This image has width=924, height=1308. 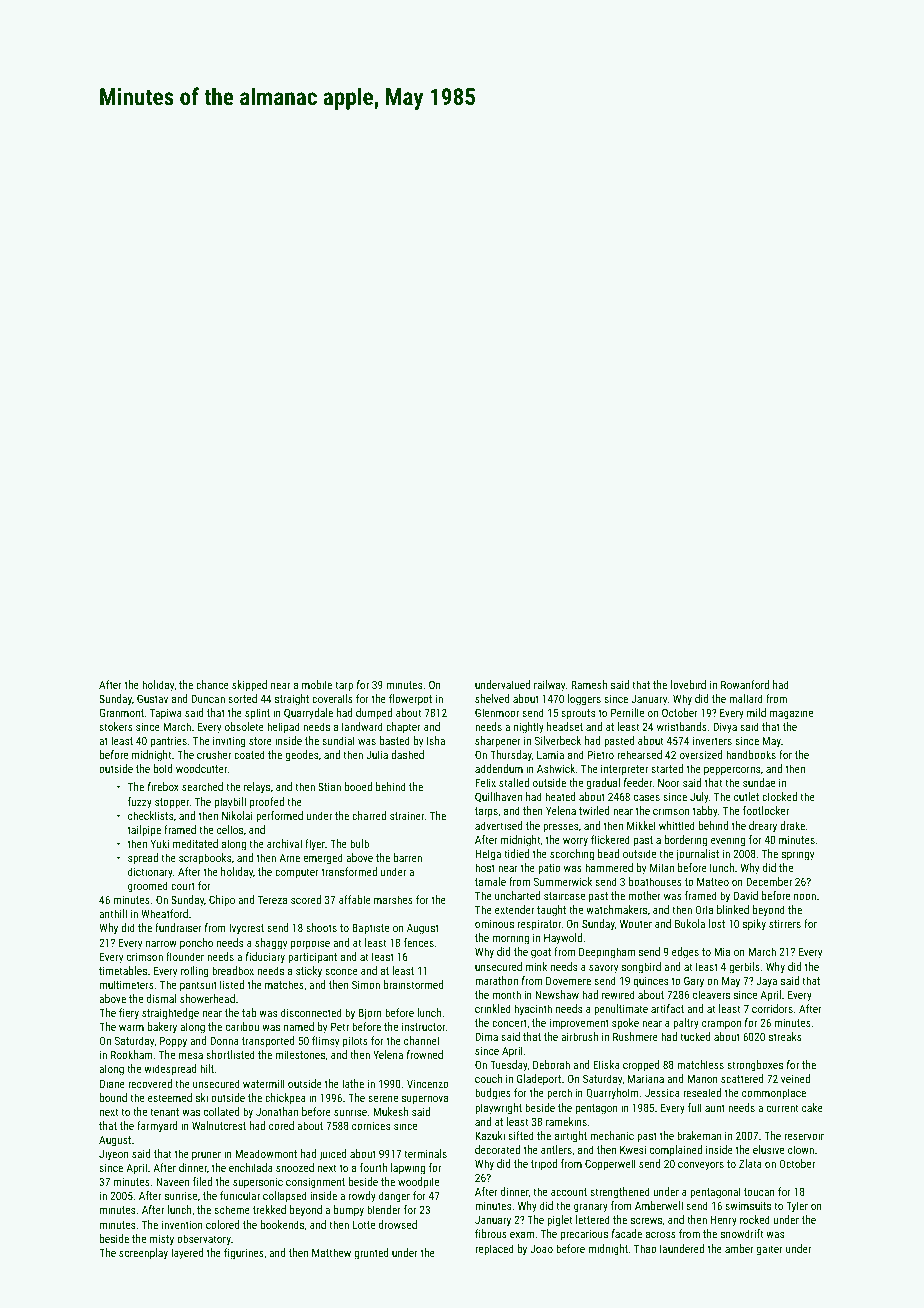 What do you see at coordinates (551, 911) in the image?
I see `taught` at bounding box center [551, 911].
